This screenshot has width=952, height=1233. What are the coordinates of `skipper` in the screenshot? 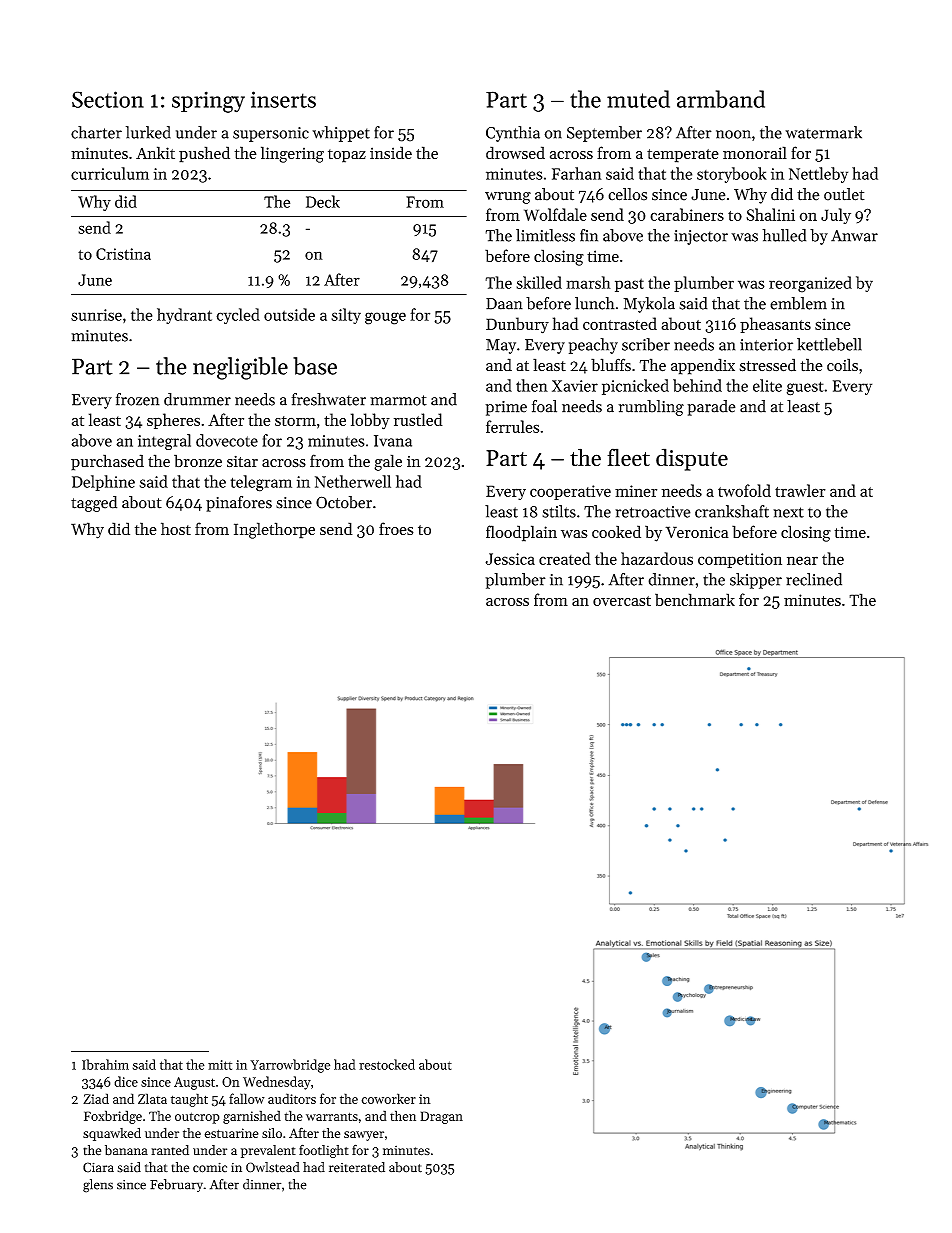 It's located at (756, 581).
